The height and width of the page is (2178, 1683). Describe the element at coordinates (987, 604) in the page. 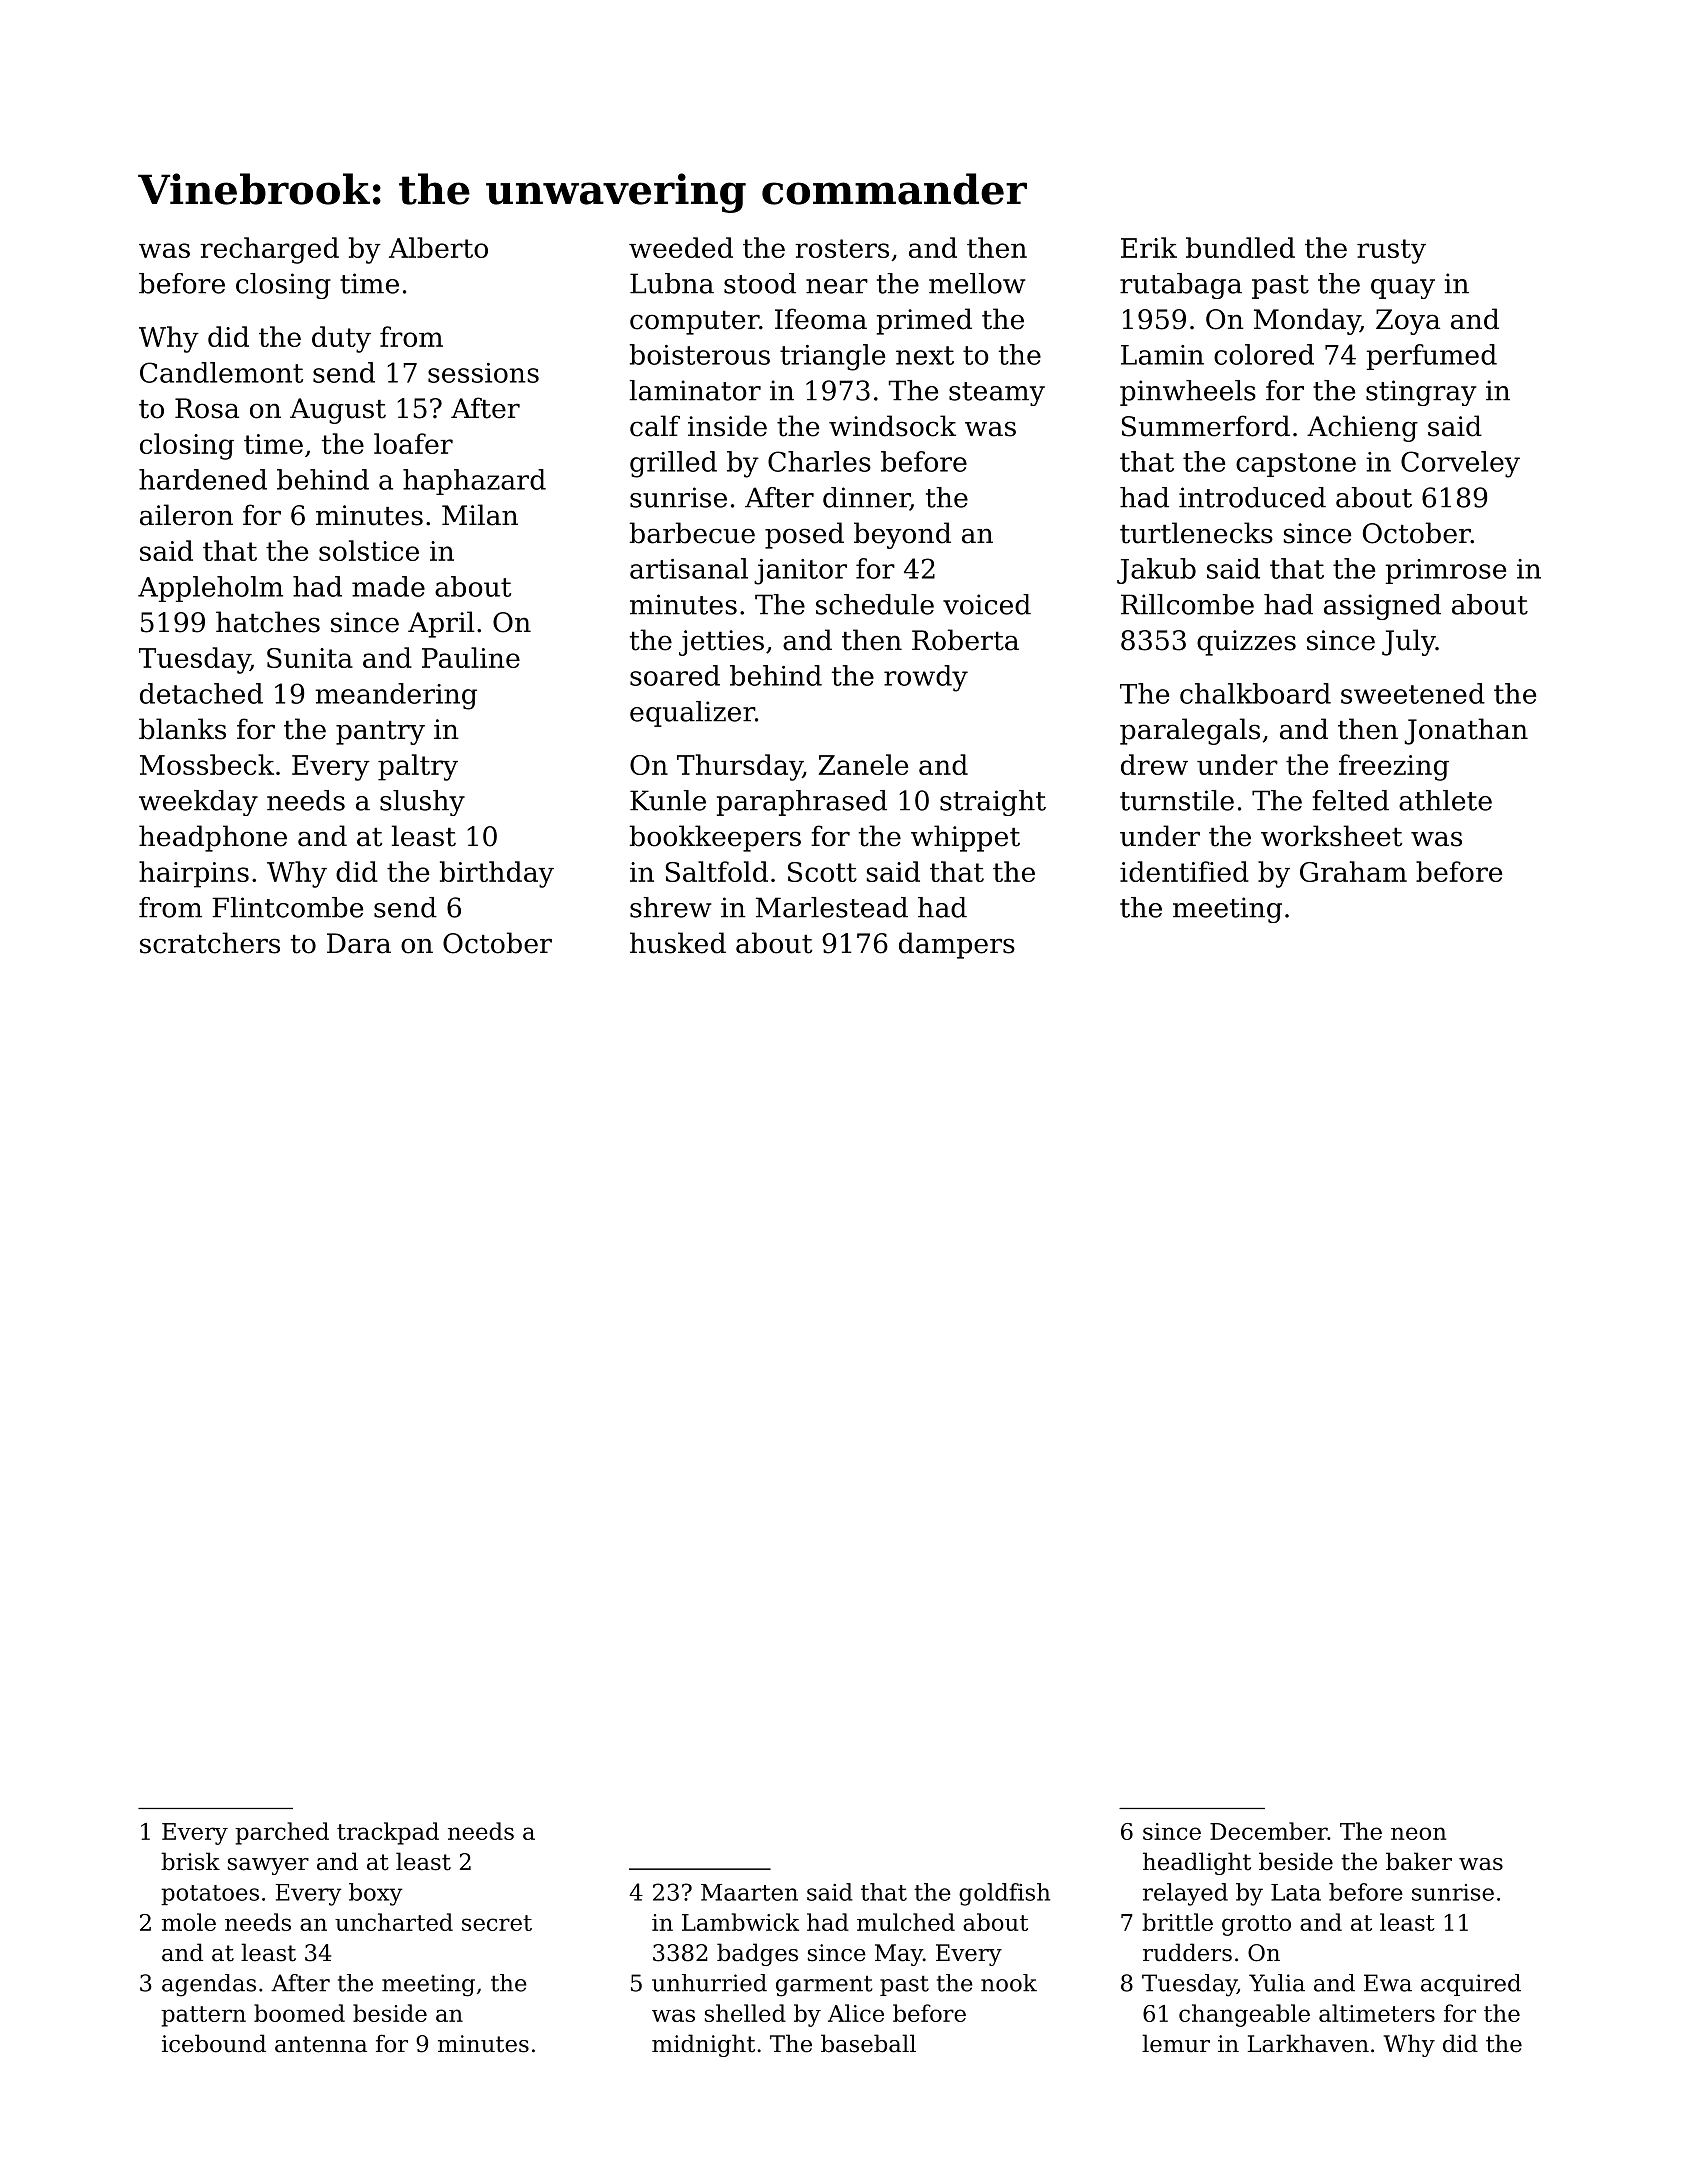

I see `voiced` at that location.
